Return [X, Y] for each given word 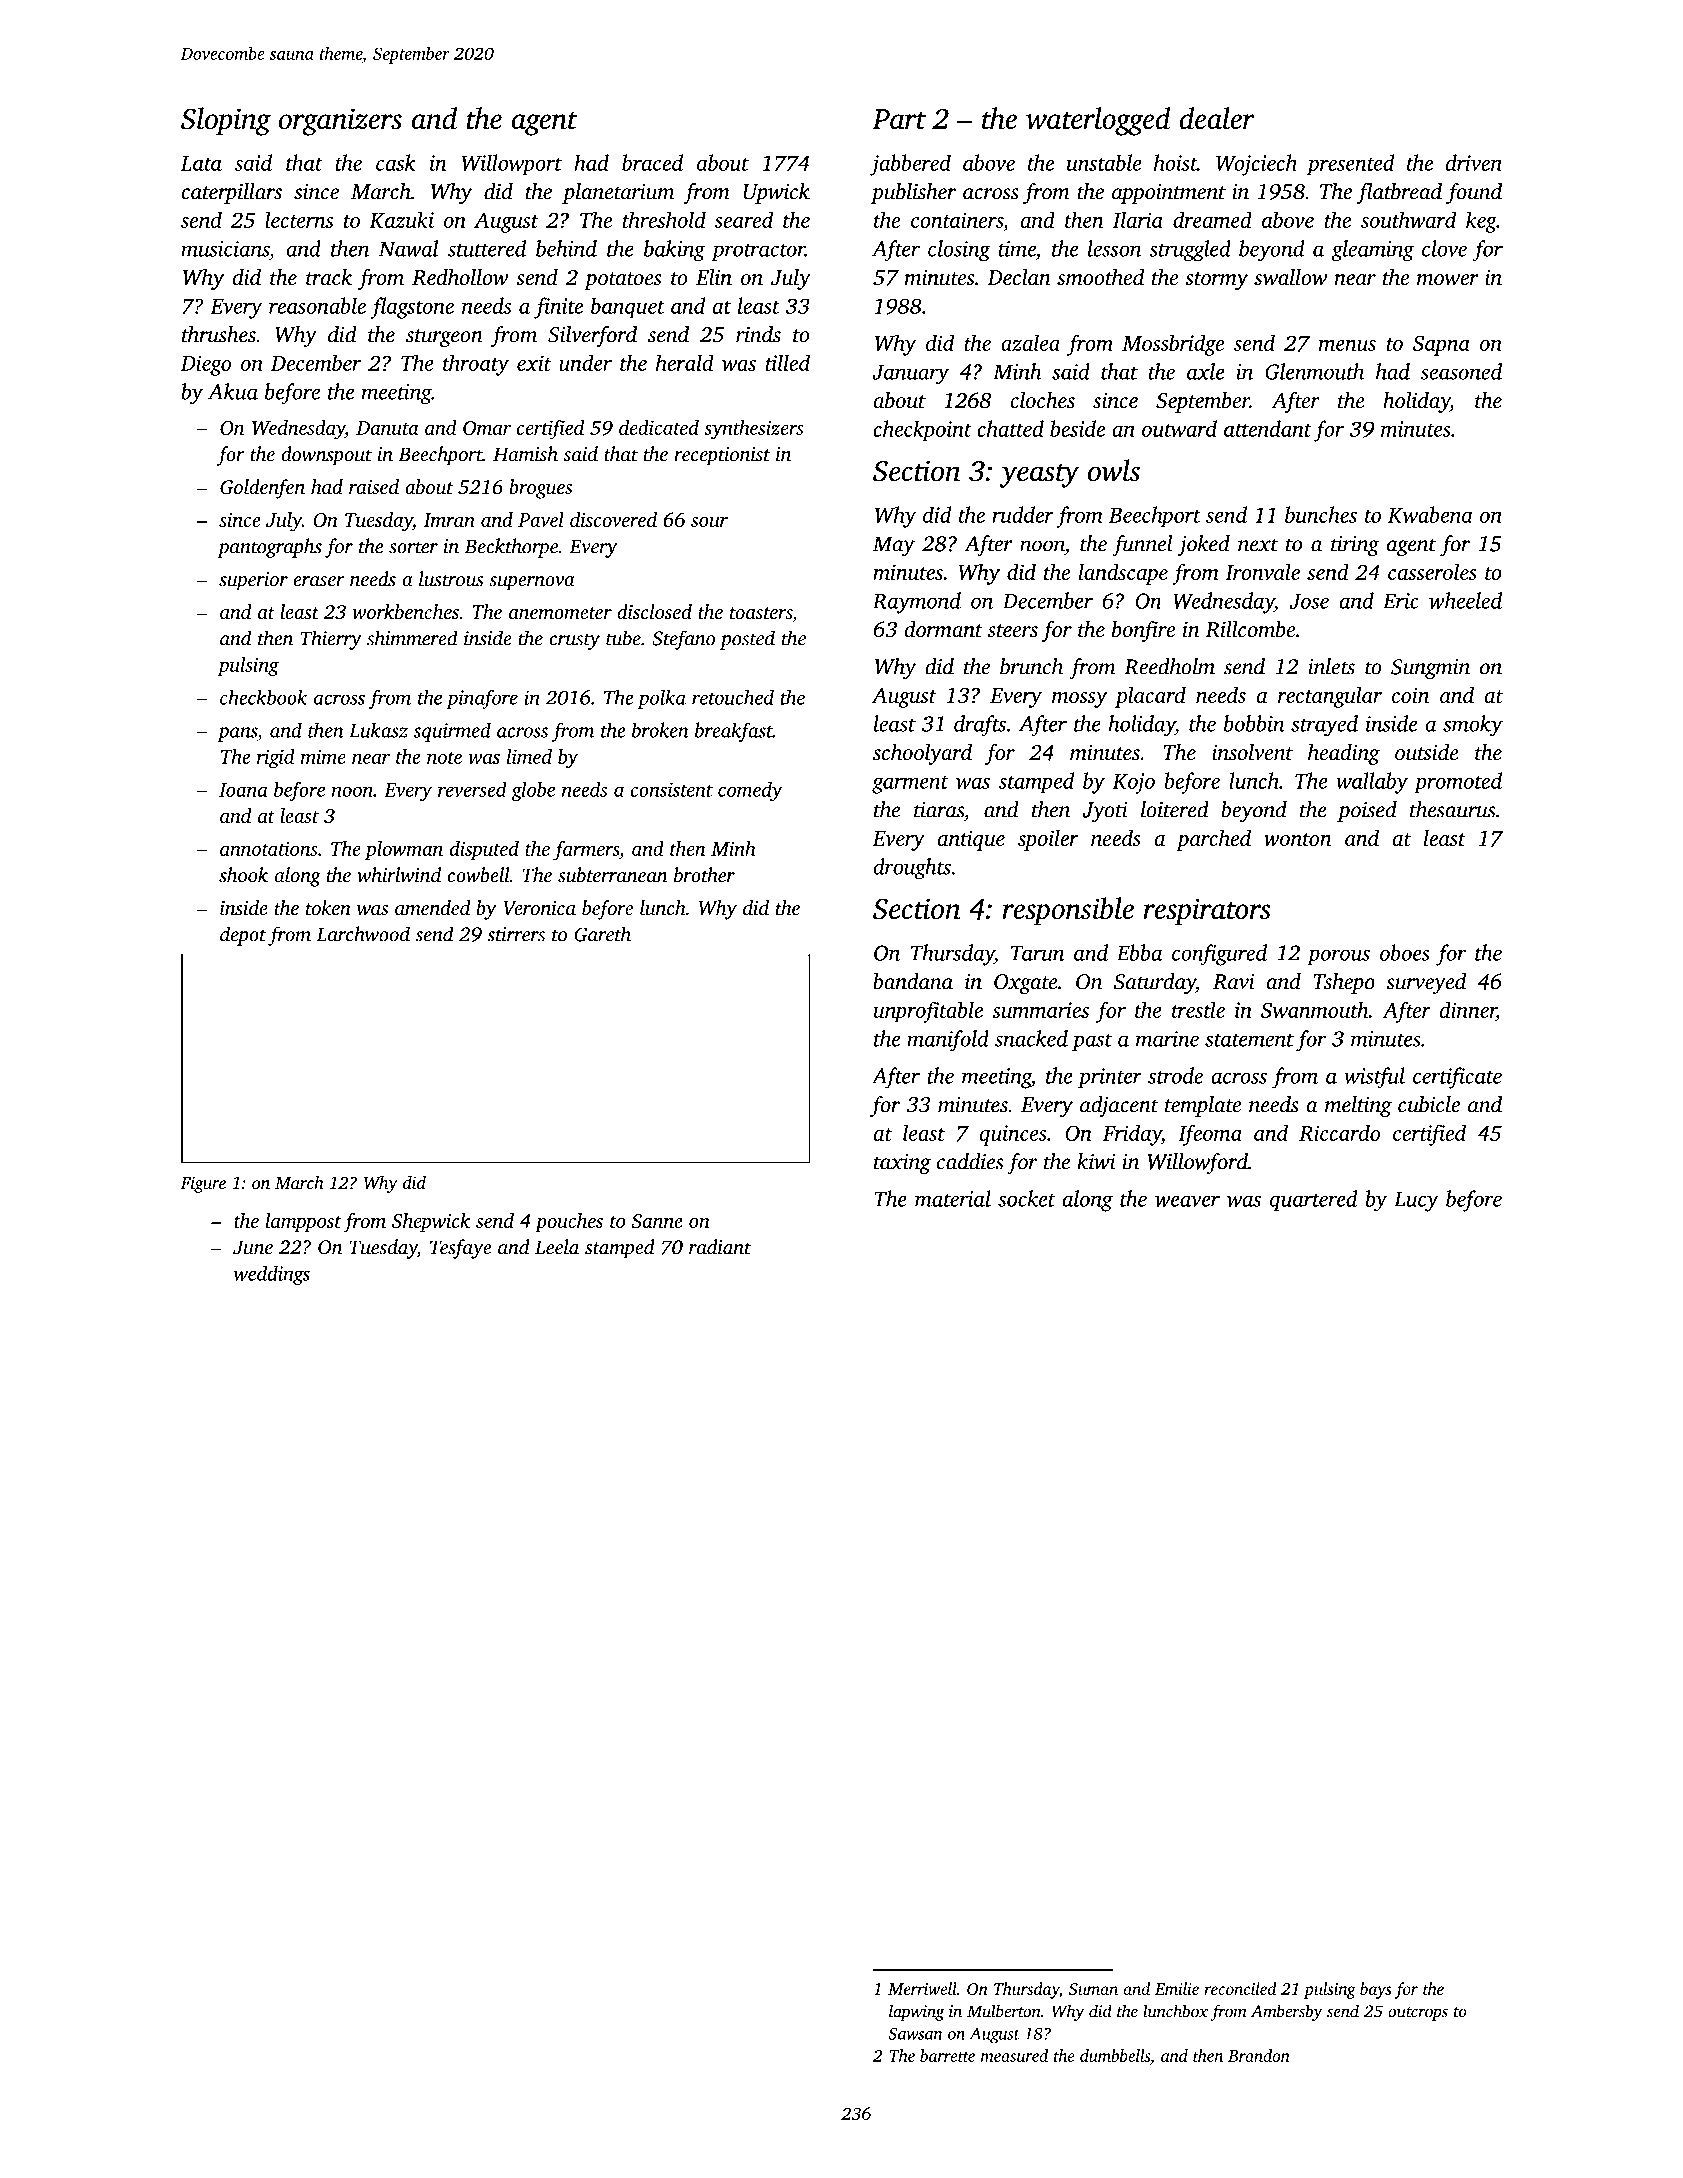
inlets [1331, 666]
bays [1376, 1990]
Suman [1093, 1989]
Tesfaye [461, 1249]
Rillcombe [1250, 629]
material [953, 1198]
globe [533, 791]
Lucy [1416, 1201]
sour [709, 522]
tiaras [939, 810]
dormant [943, 629]
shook [243, 875]
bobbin [1254, 723]
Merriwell [922, 1988]
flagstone [412, 308]
